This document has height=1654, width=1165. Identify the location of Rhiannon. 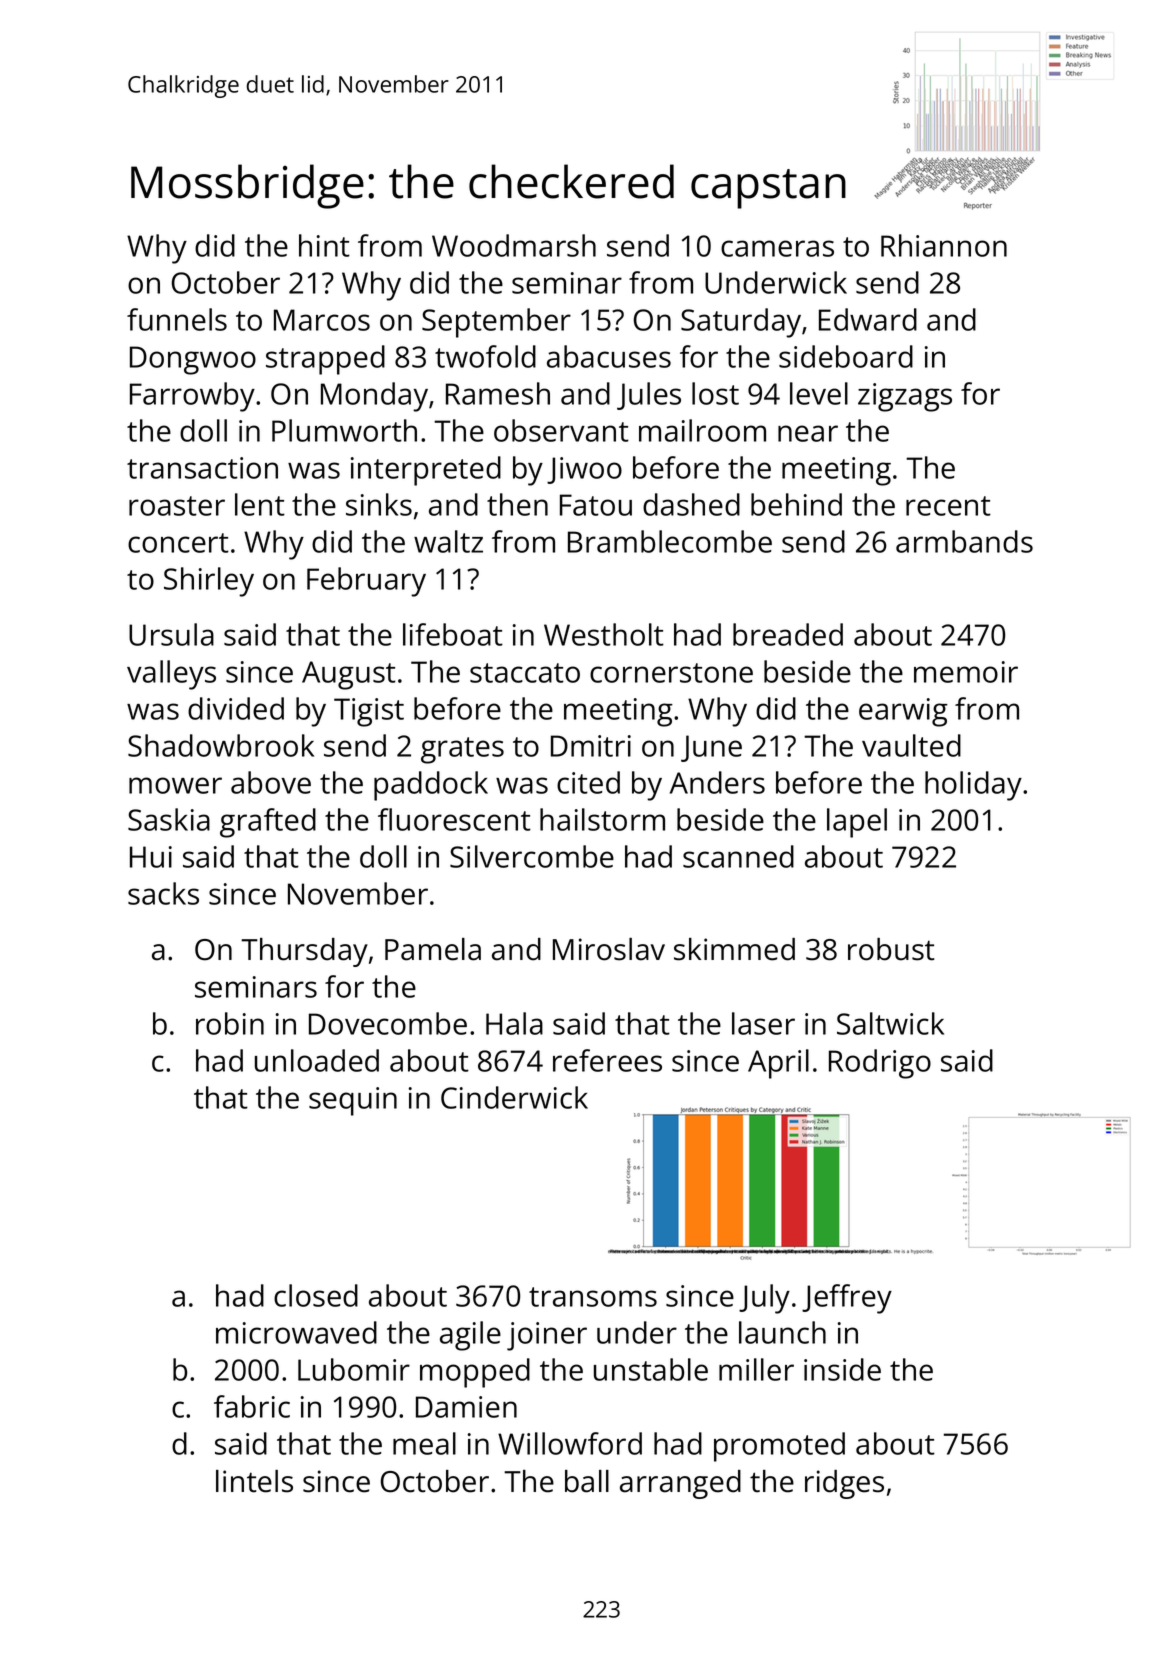
(944, 245).
